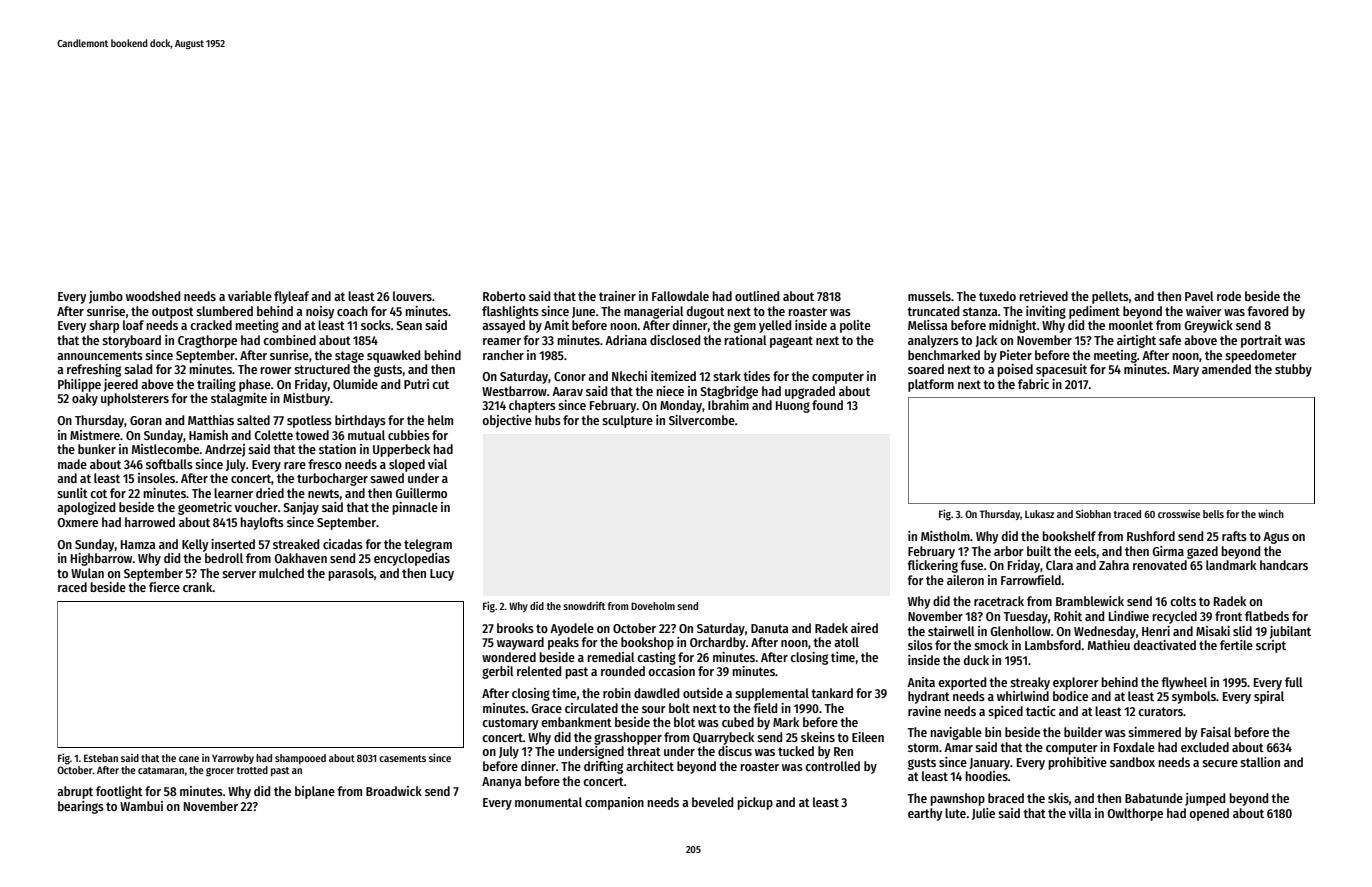 The image size is (1372, 887). Describe the element at coordinates (156, 478) in the screenshot. I see `insoles` at that location.
